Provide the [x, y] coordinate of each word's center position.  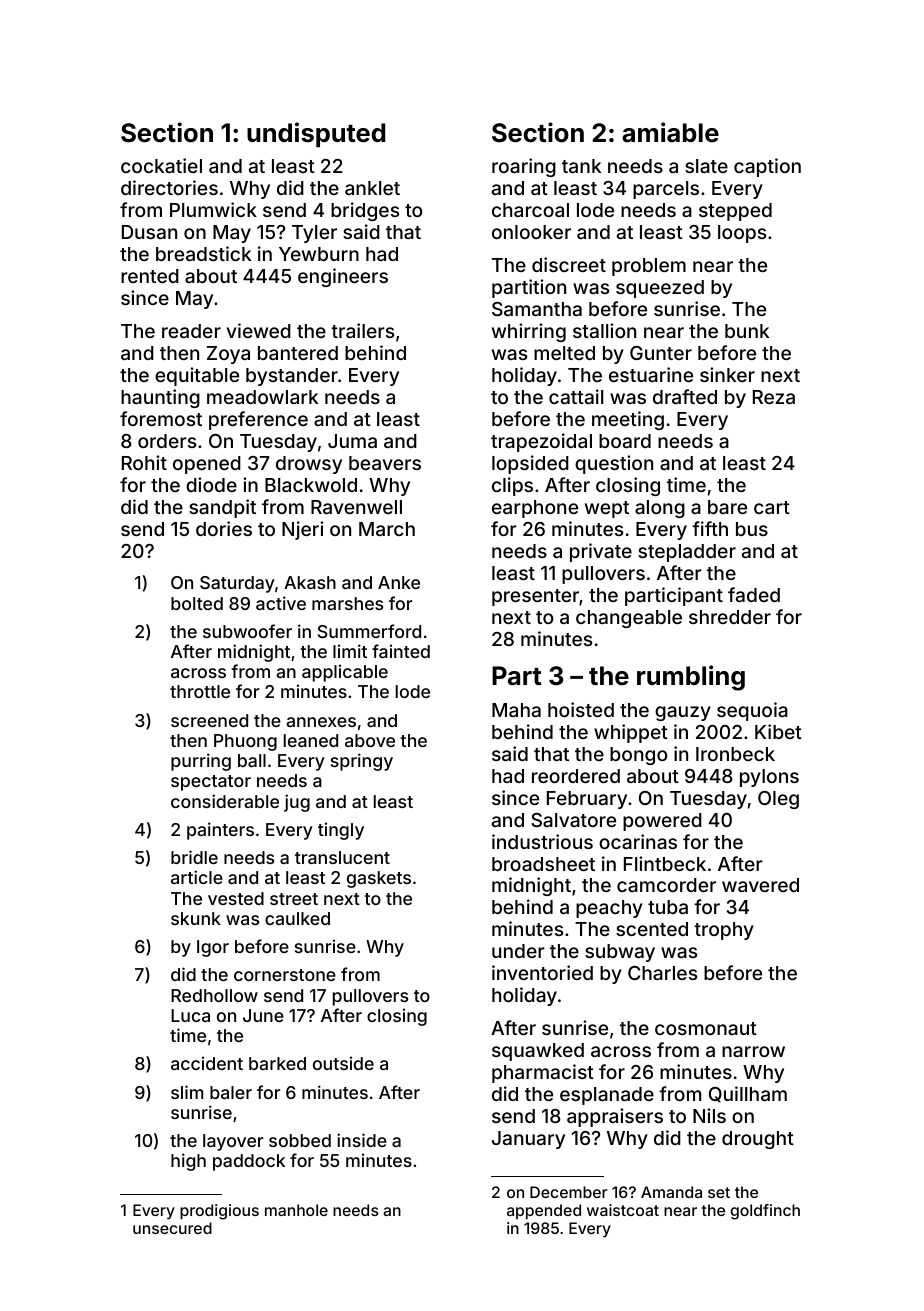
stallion [604, 330]
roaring [524, 167]
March [387, 529]
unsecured [172, 1228]
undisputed [316, 134]
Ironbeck [735, 754]
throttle [200, 691]
